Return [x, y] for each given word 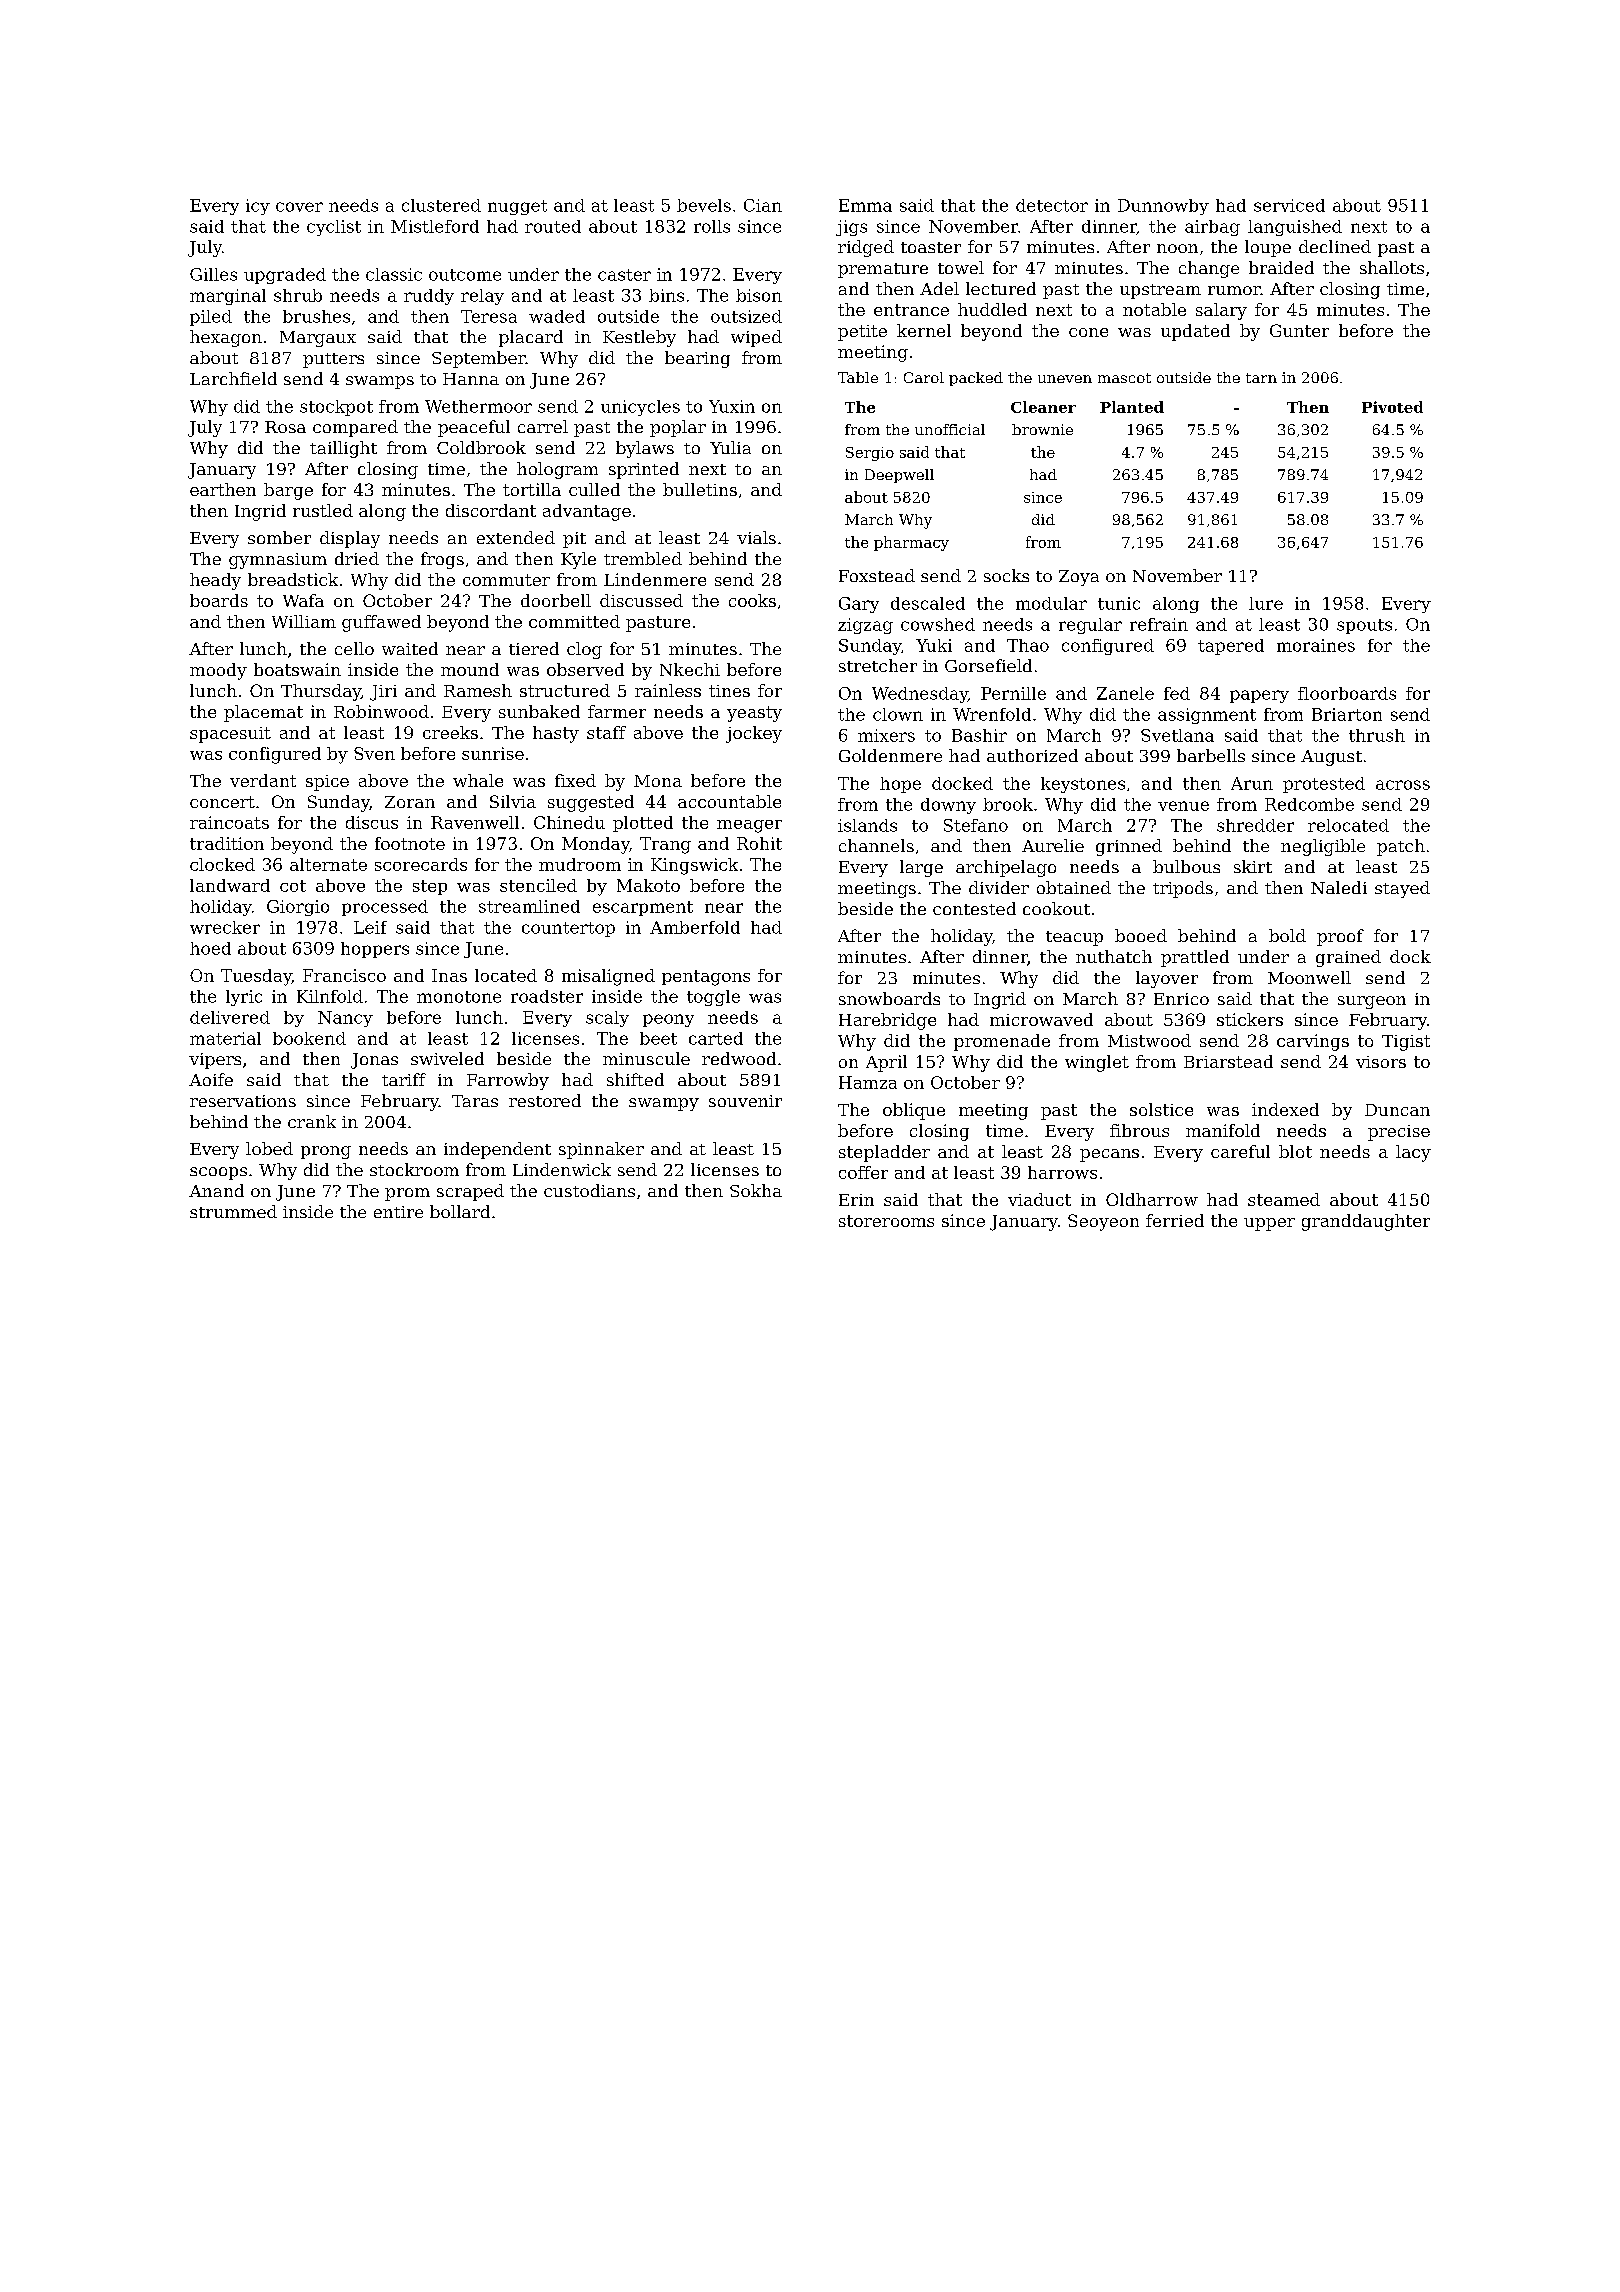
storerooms [886, 1221]
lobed [269, 1148]
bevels [704, 205]
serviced [1289, 205]
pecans [1109, 1155]
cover [299, 207]
